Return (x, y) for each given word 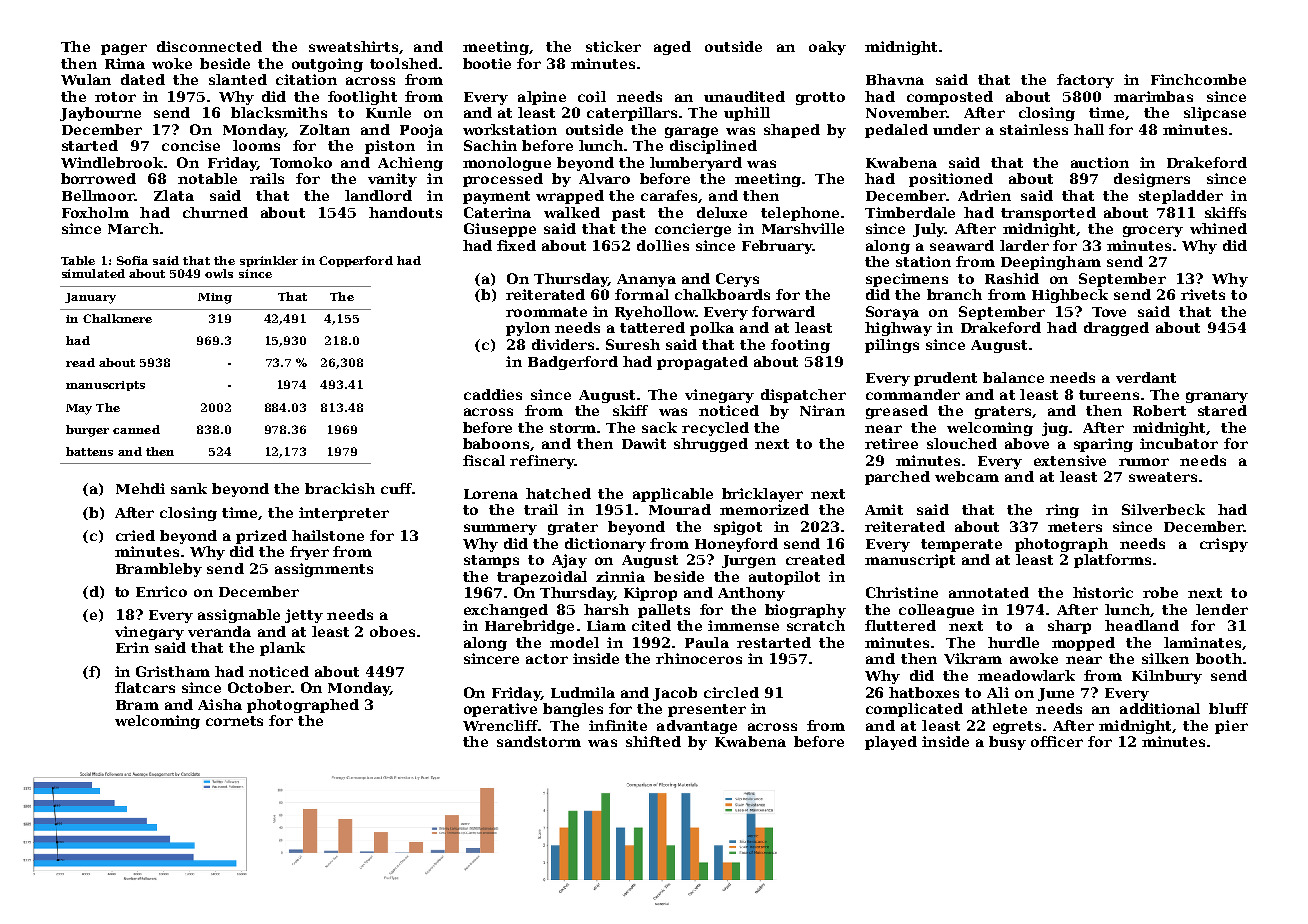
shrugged (711, 445)
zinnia (620, 576)
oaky (827, 48)
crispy (1224, 545)
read (80, 362)
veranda (219, 631)
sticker (613, 46)
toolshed (404, 63)
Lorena (491, 494)
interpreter (344, 514)
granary (1217, 397)
